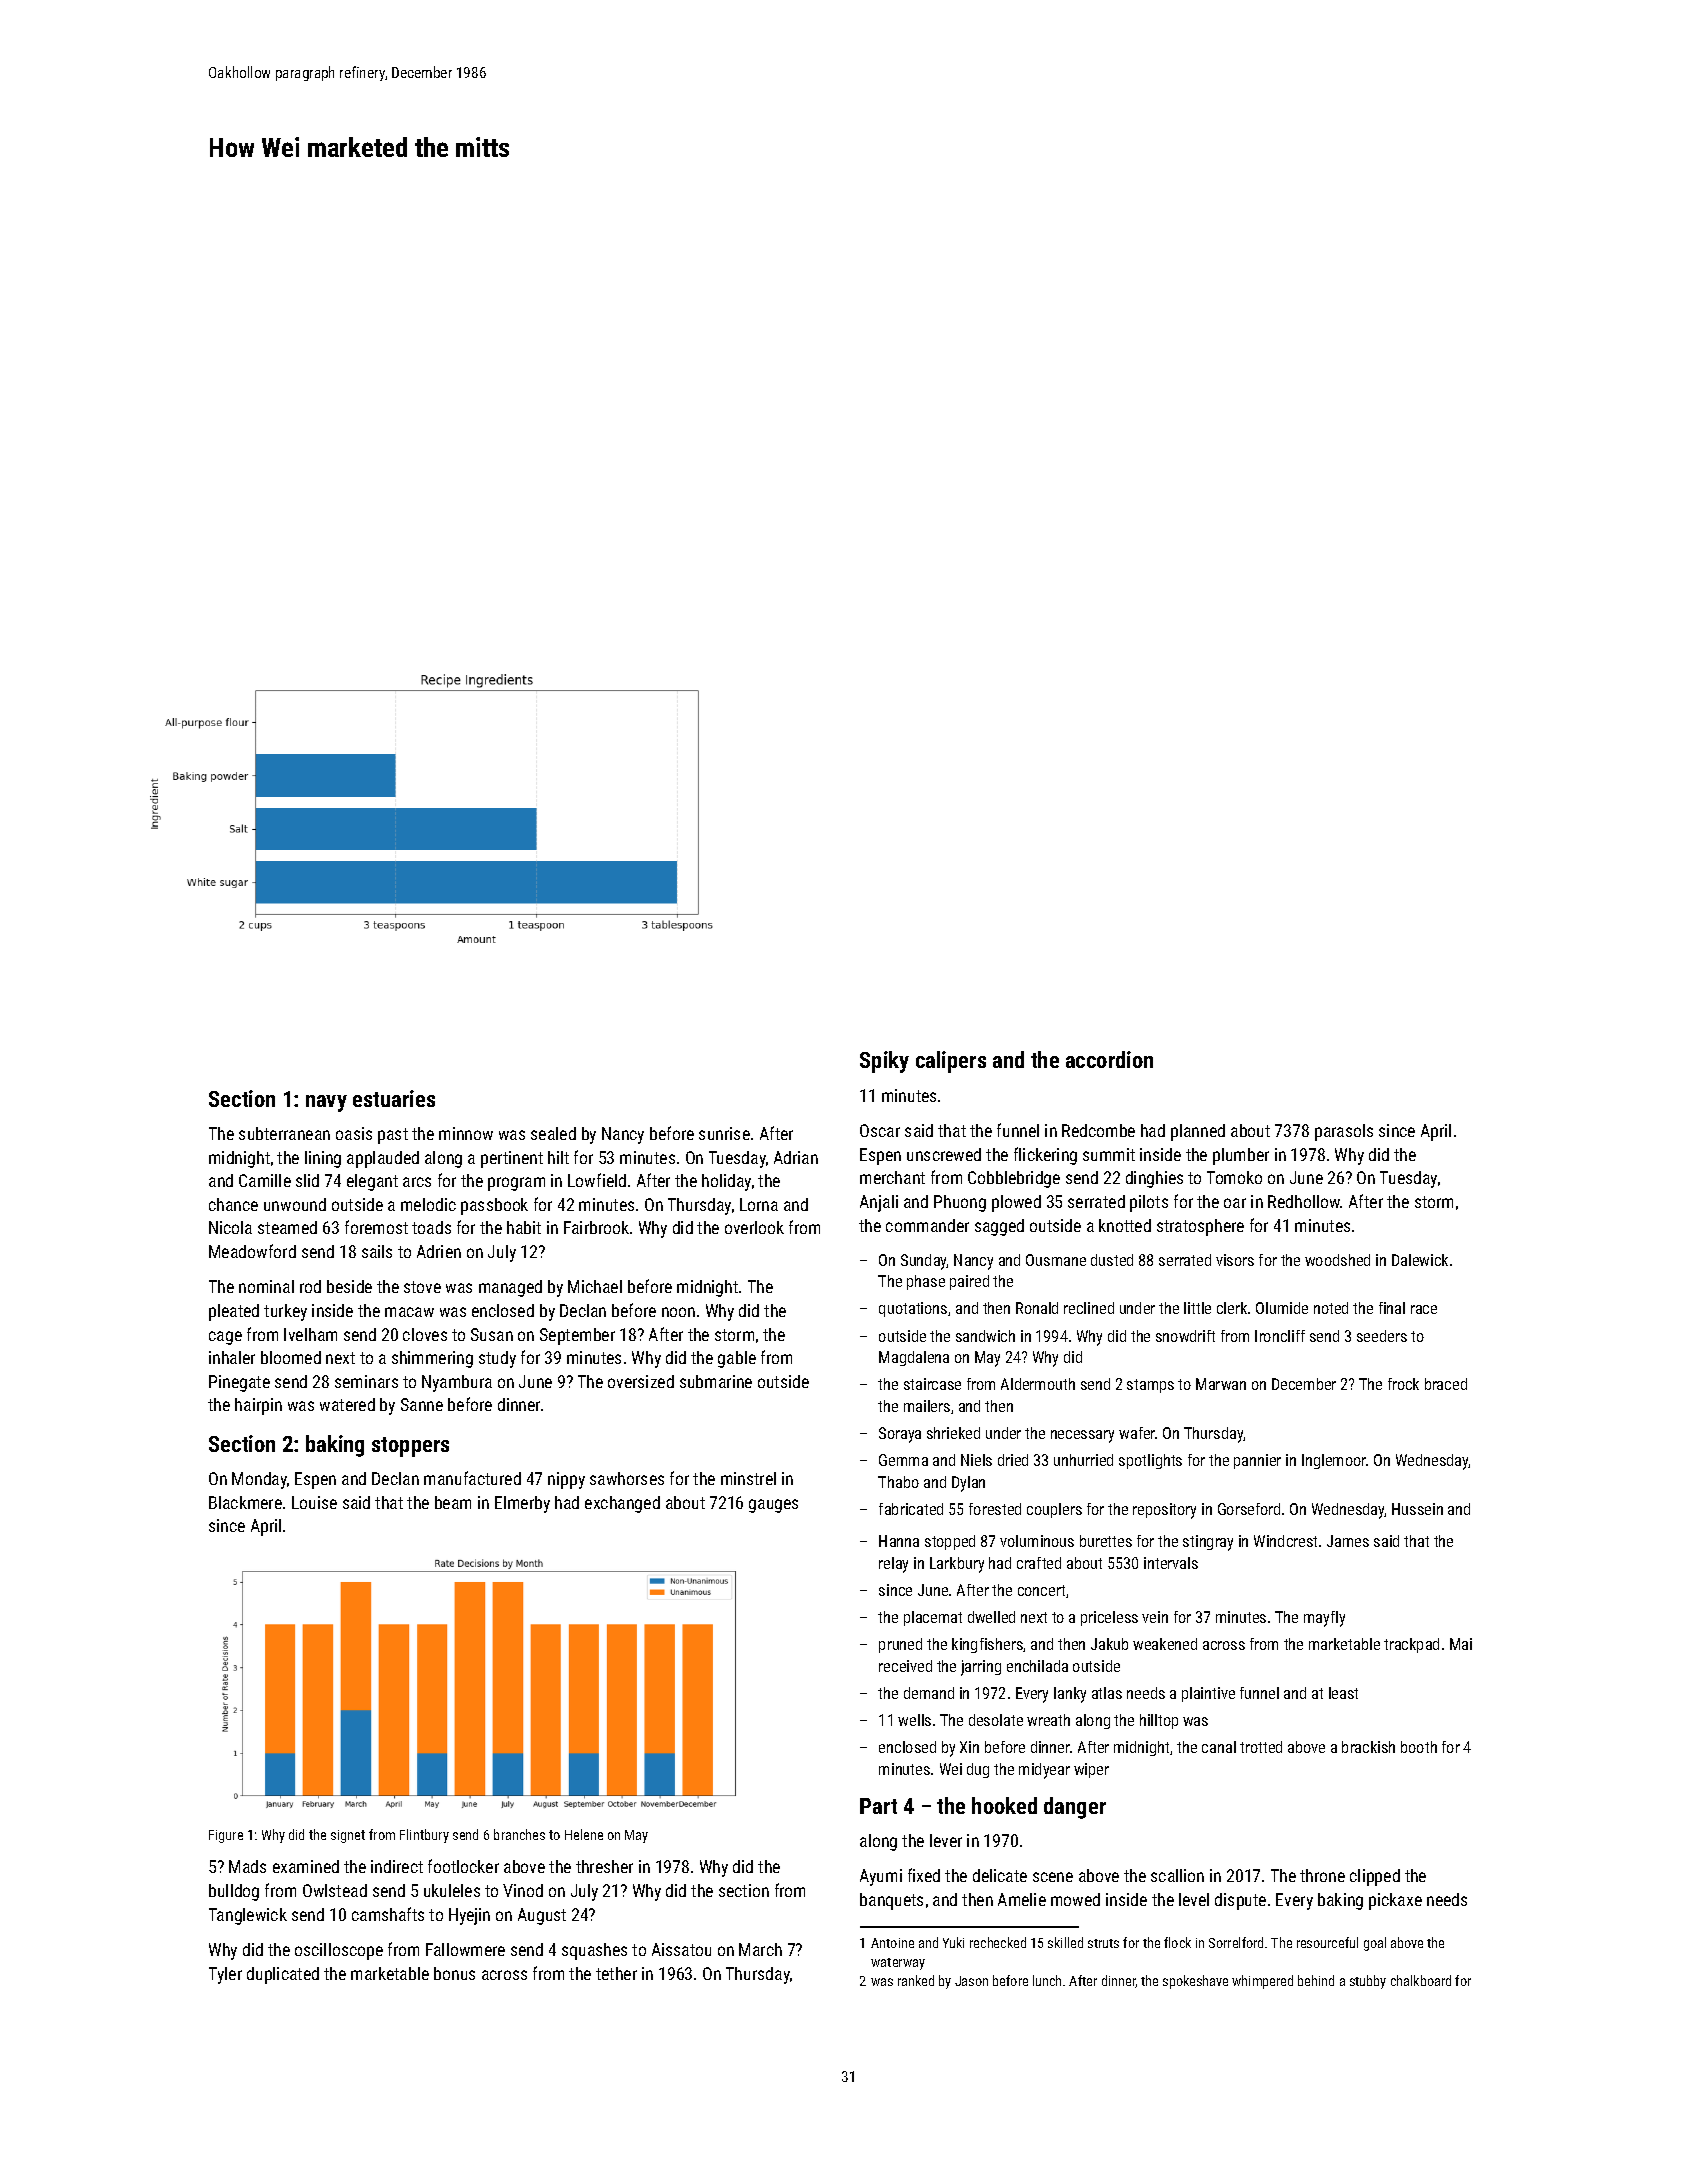 The width and height of the document is (1683, 2178). I want to click on chalkboard, so click(1421, 1980).
